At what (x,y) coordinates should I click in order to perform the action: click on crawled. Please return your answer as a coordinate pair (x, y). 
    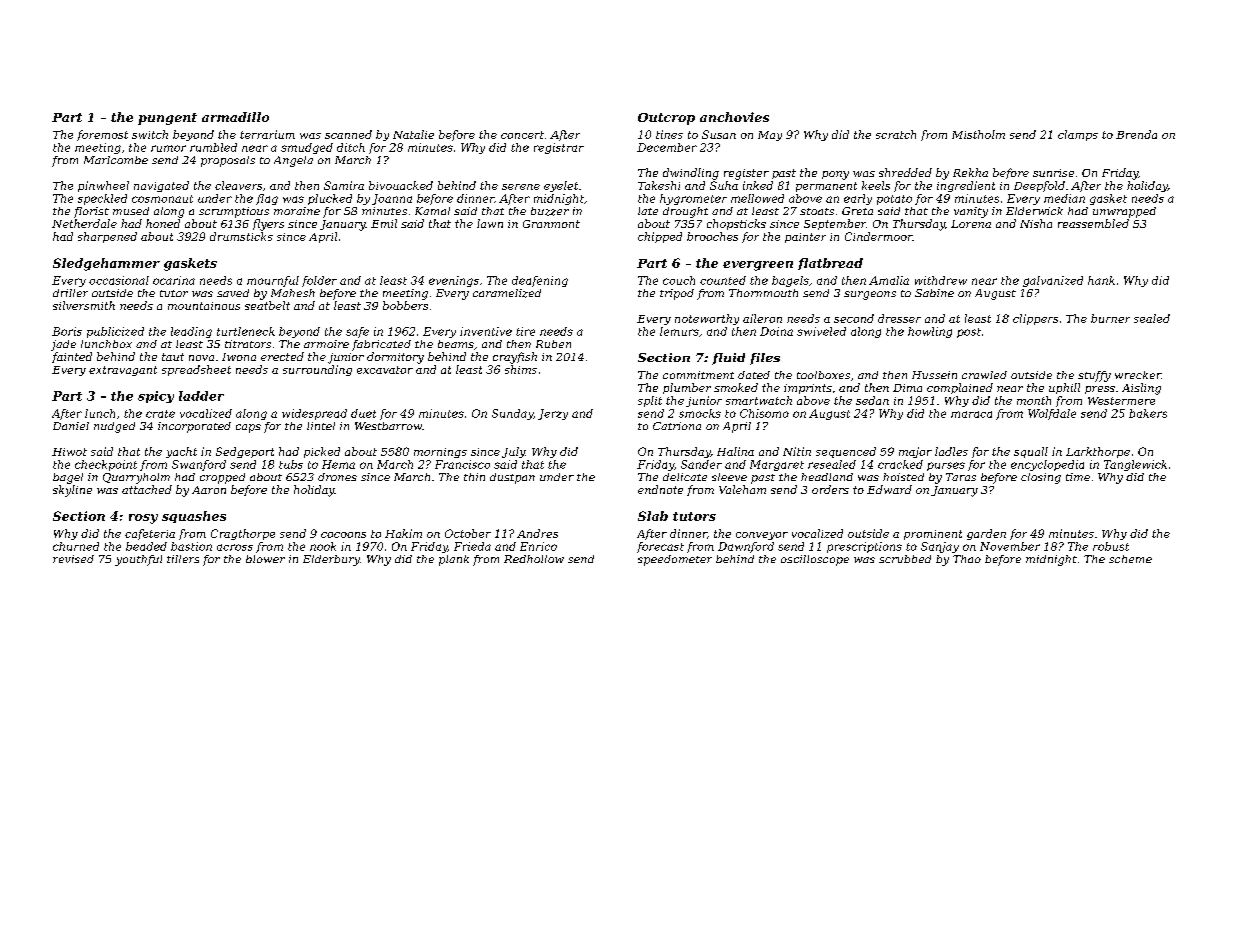
    Looking at the image, I should click on (984, 375).
